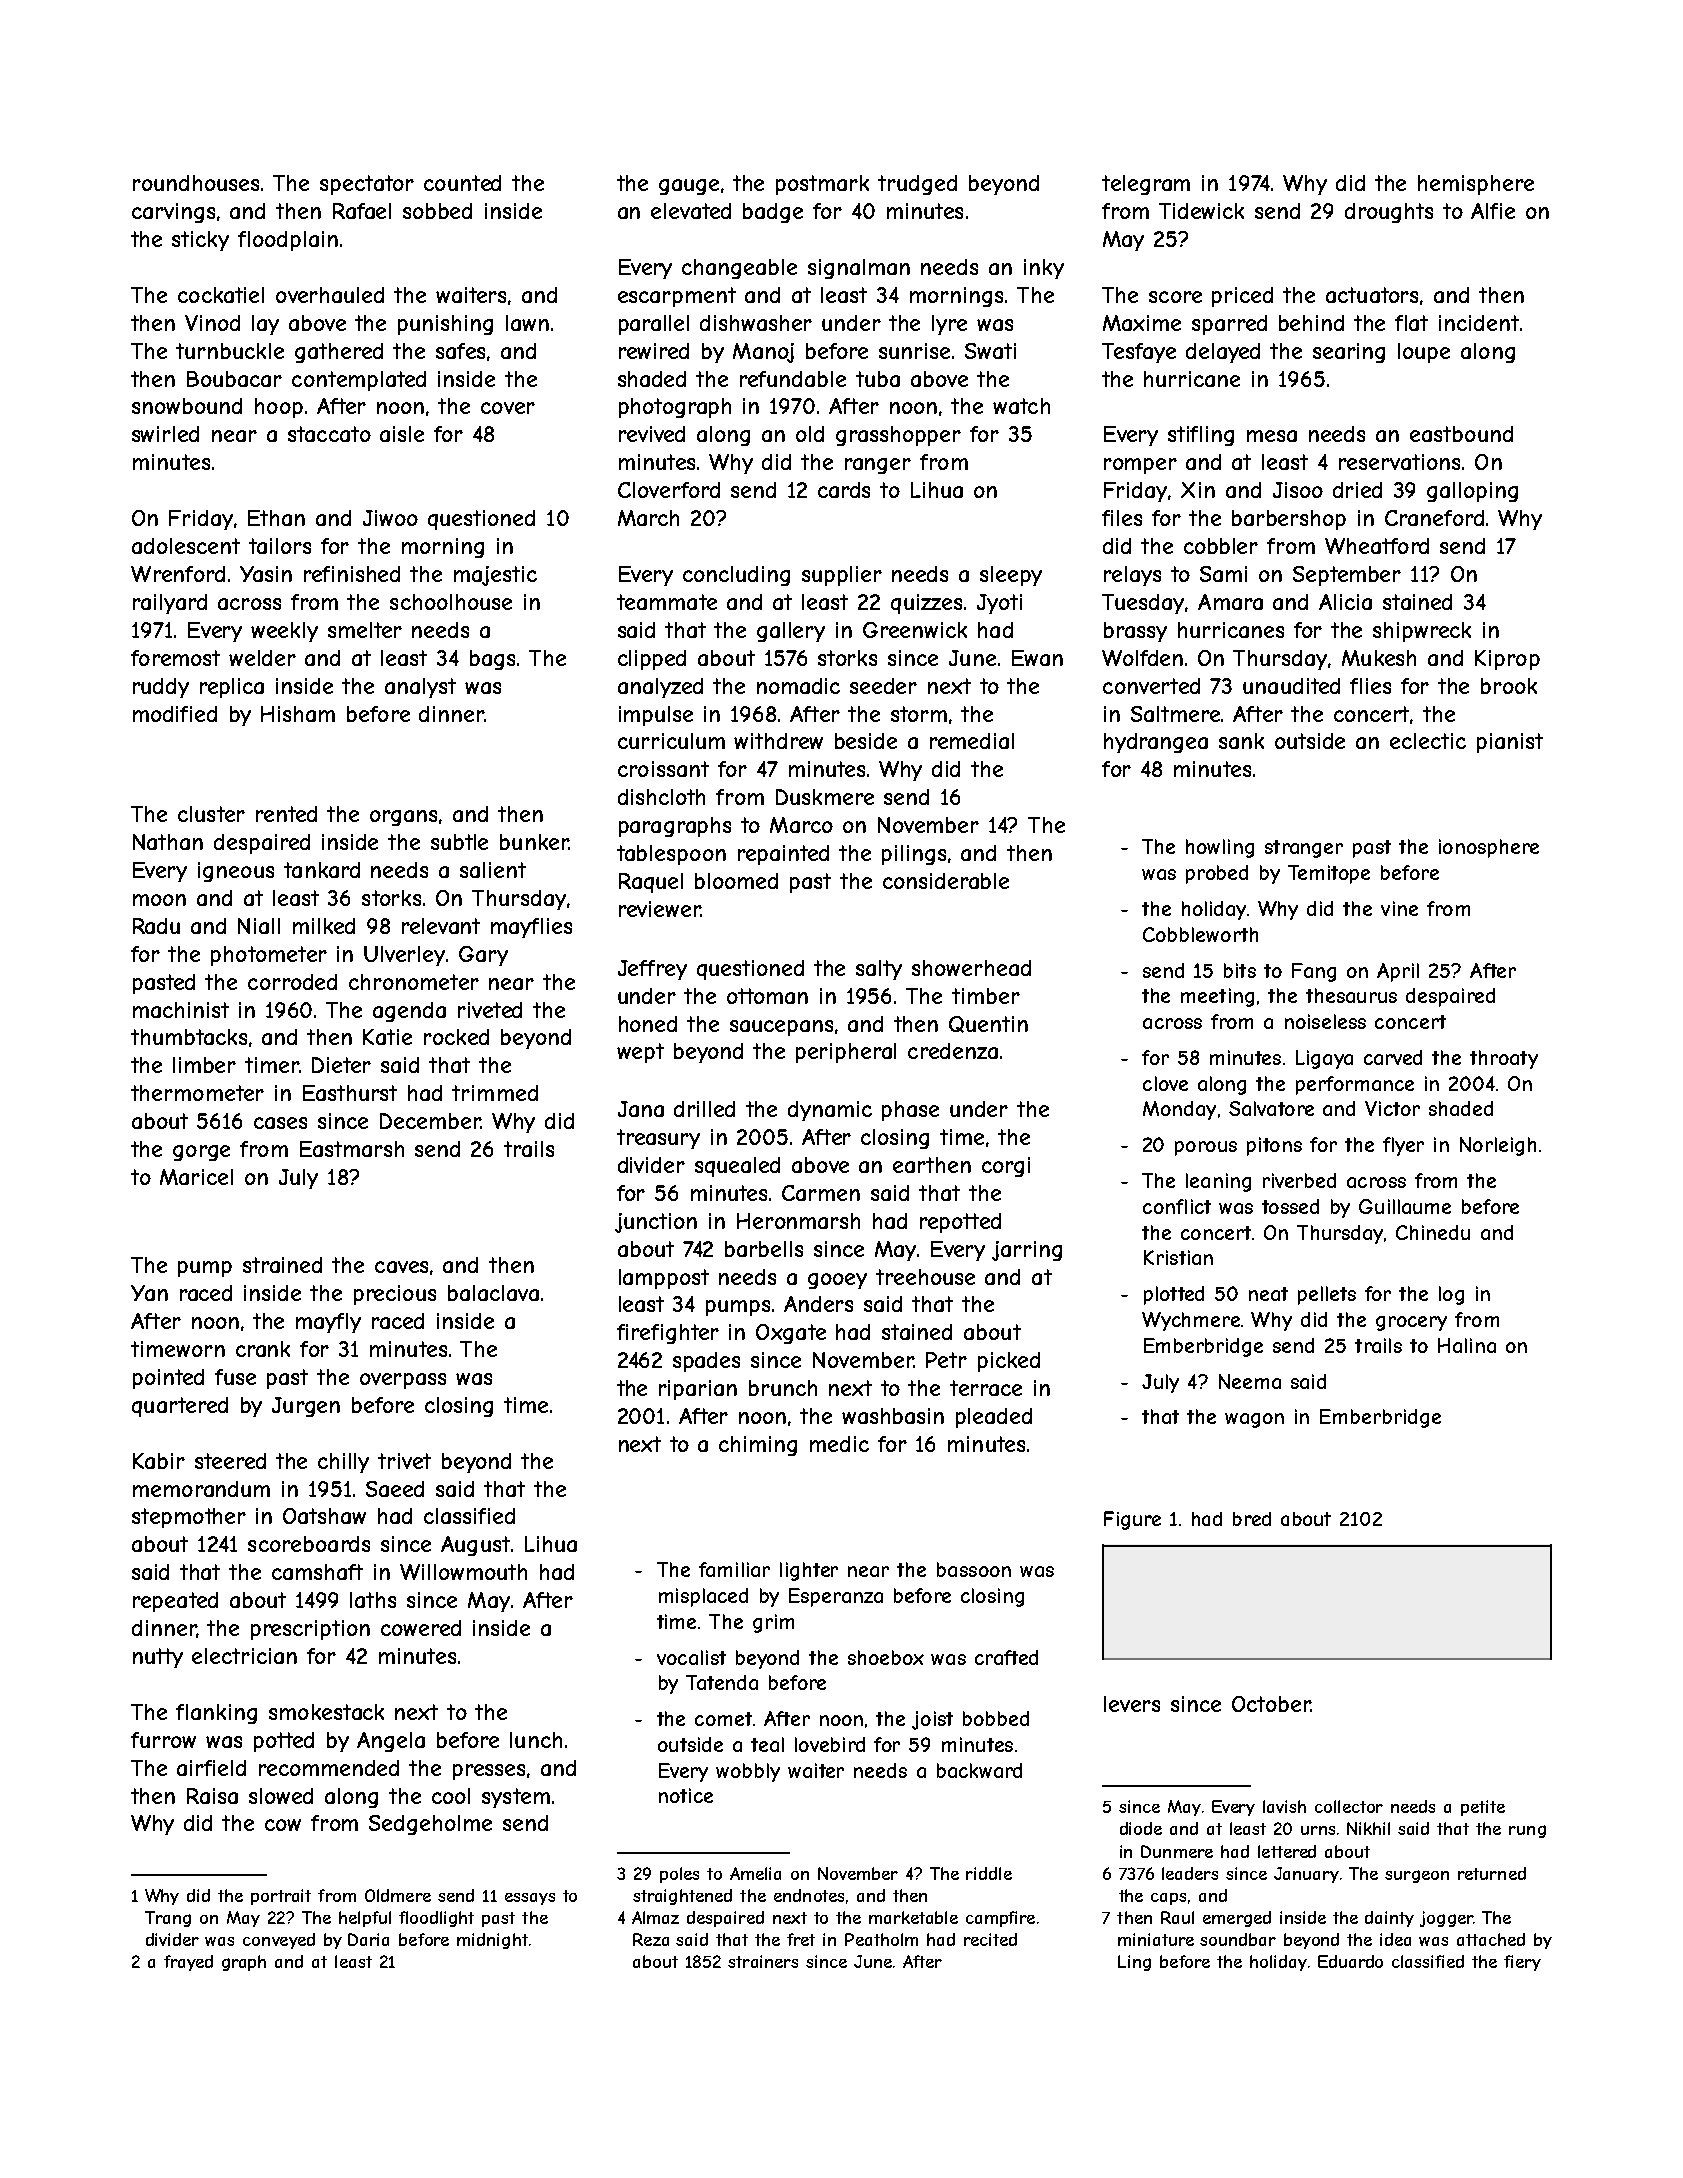  Describe the element at coordinates (1037, 658) in the screenshot. I see `Ewan` at that location.
